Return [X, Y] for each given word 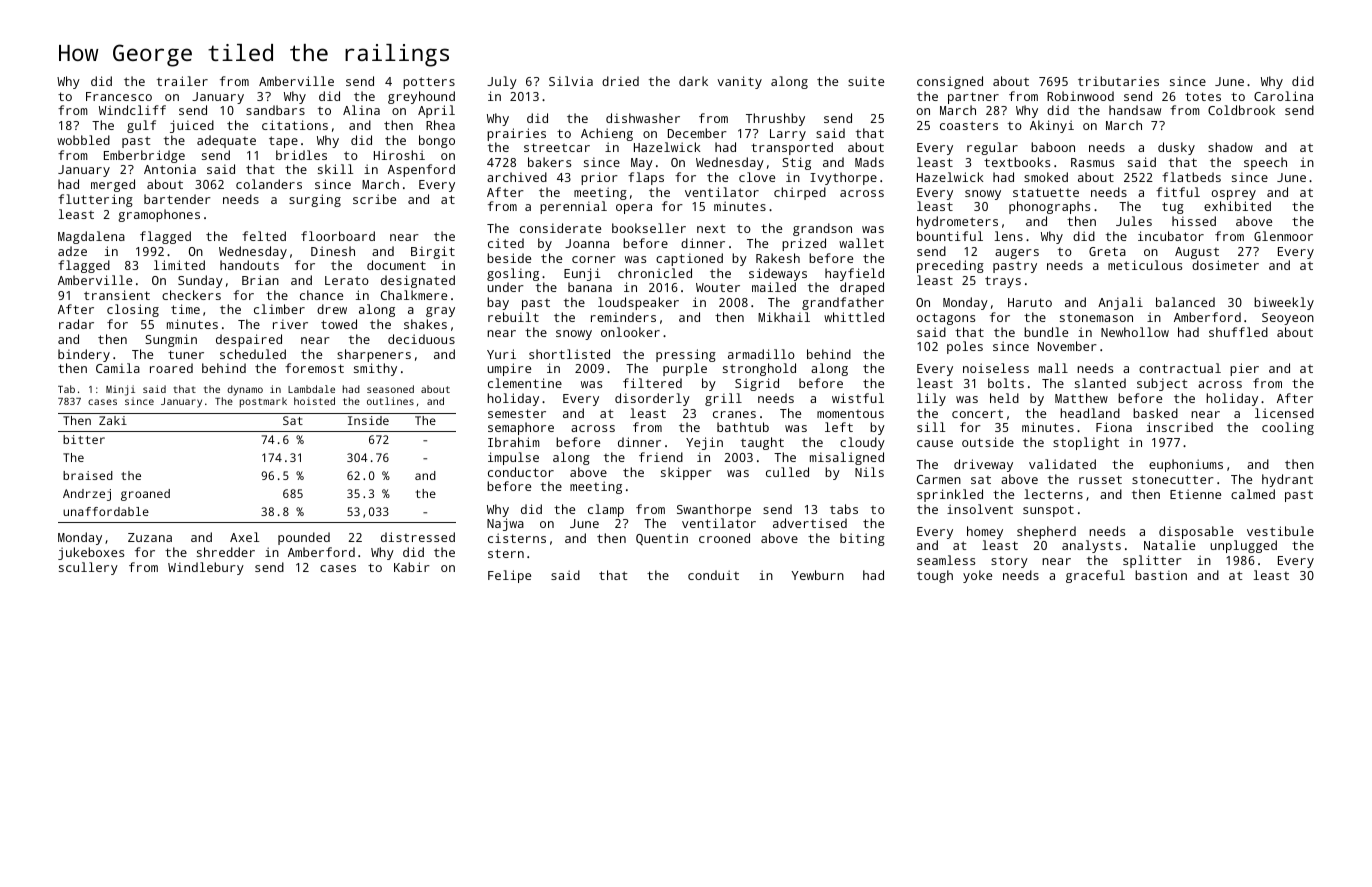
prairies [516, 134]
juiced [192, 126]
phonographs [1049, 207]
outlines [390, 401]
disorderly [652, 399]
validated [1062, 464]
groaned [145, 495]
